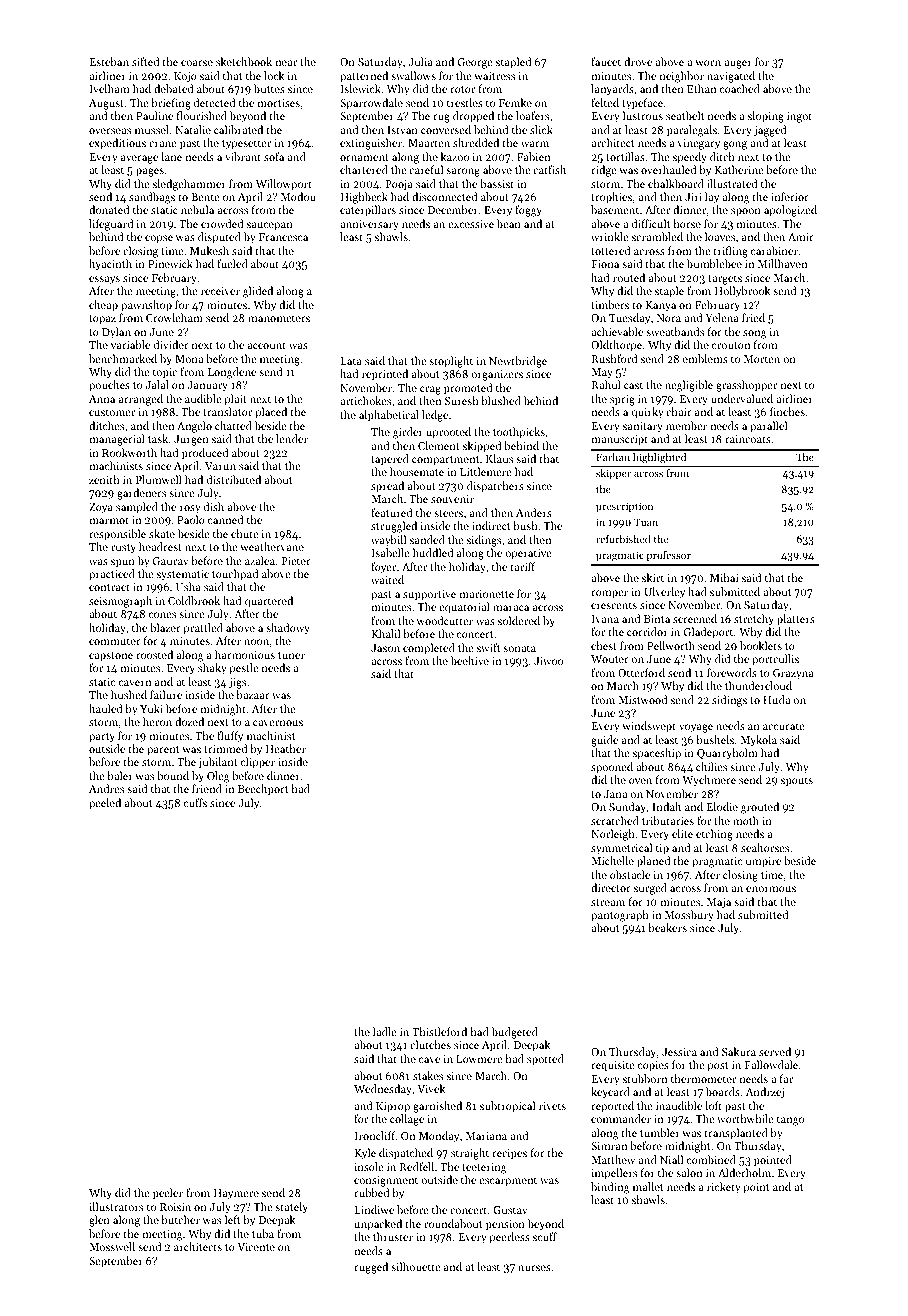  Describe the element at coordinates (801, 237) in the image. I see `Amir` at that location.
